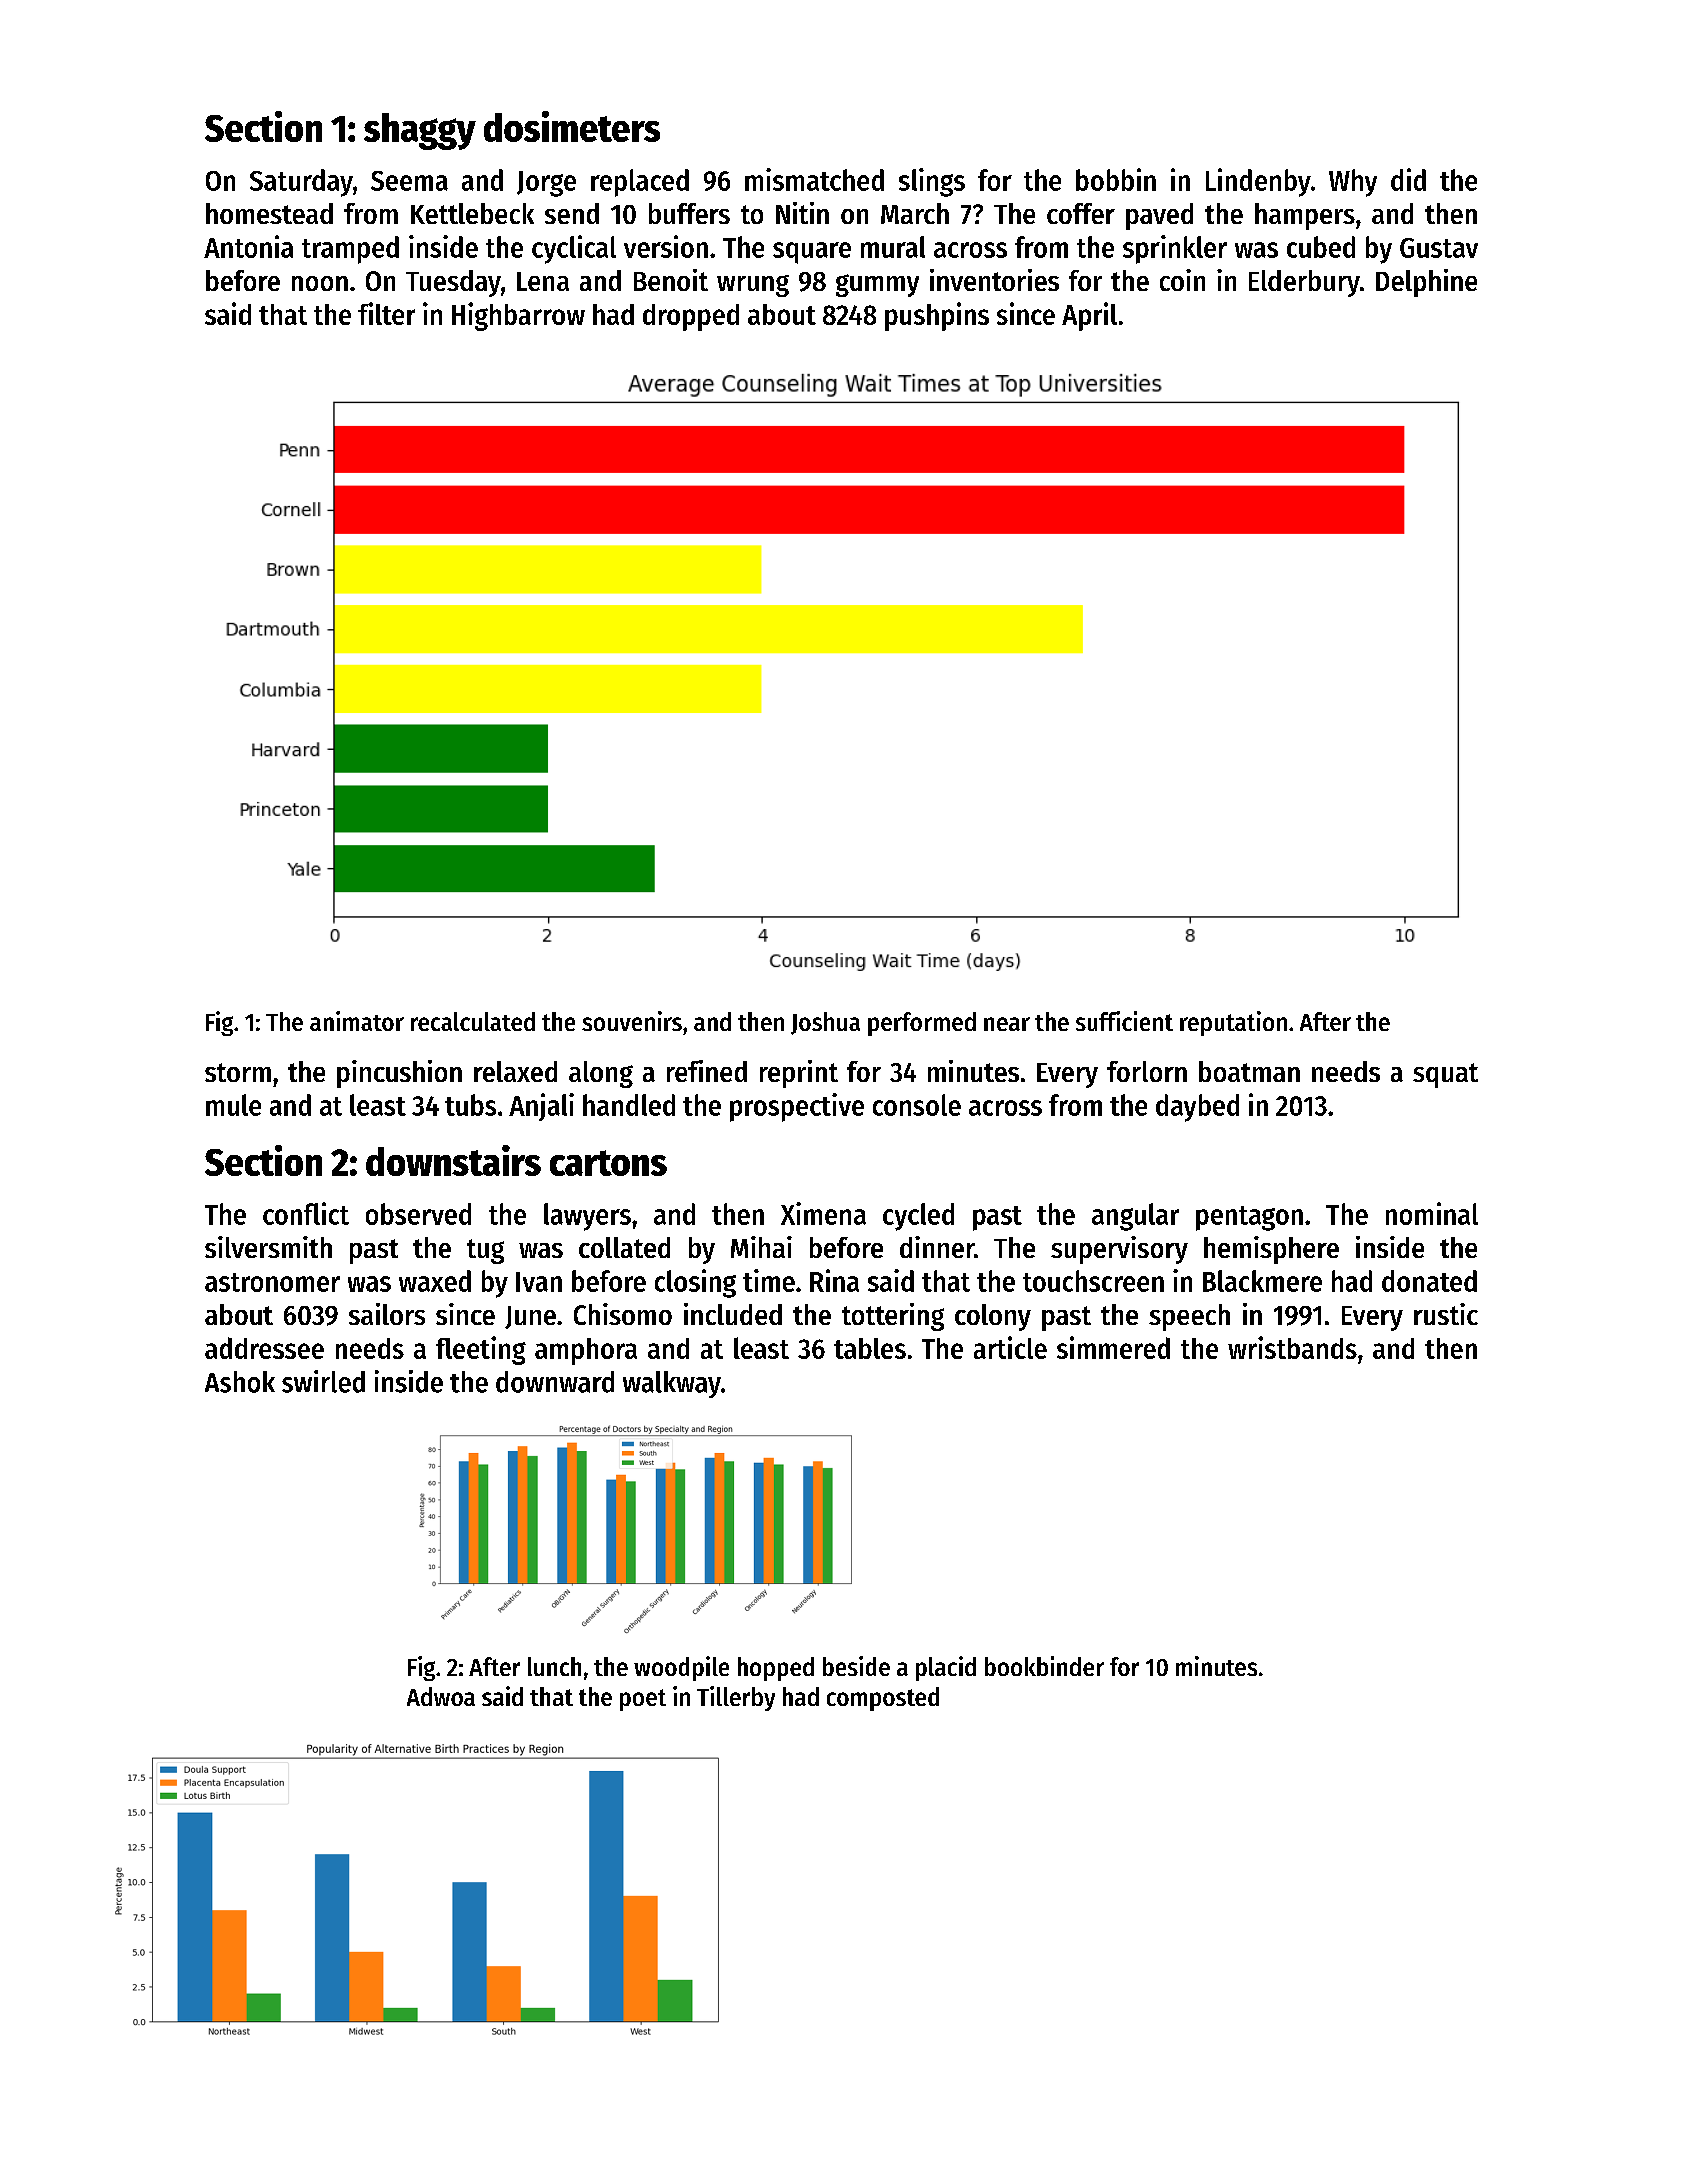 The image size is (1683, 2178). Describe the element at coordinates (681, 1668) in the document. I see `woodpile` at that location.
